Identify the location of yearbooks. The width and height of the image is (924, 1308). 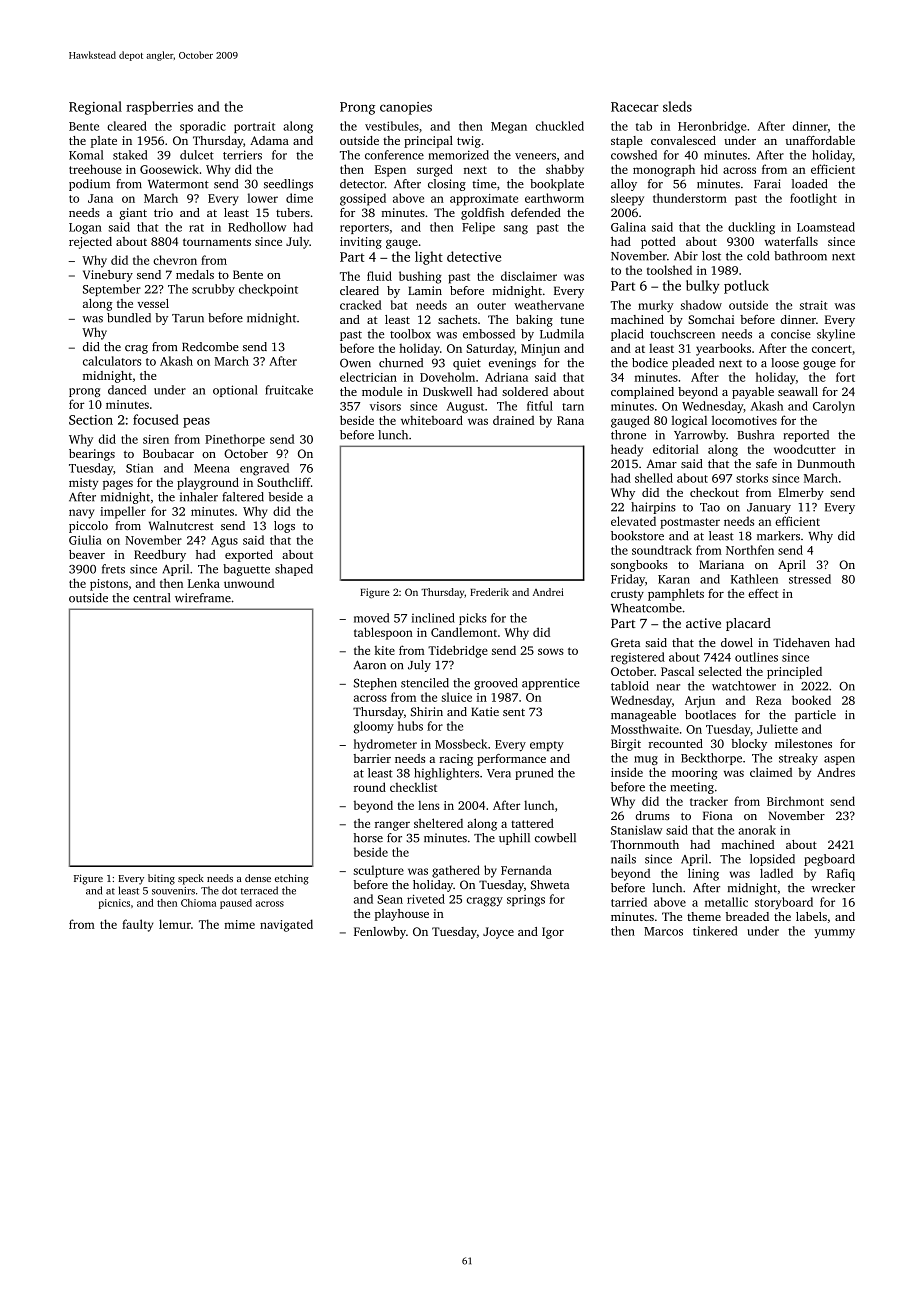
(723, 349).
